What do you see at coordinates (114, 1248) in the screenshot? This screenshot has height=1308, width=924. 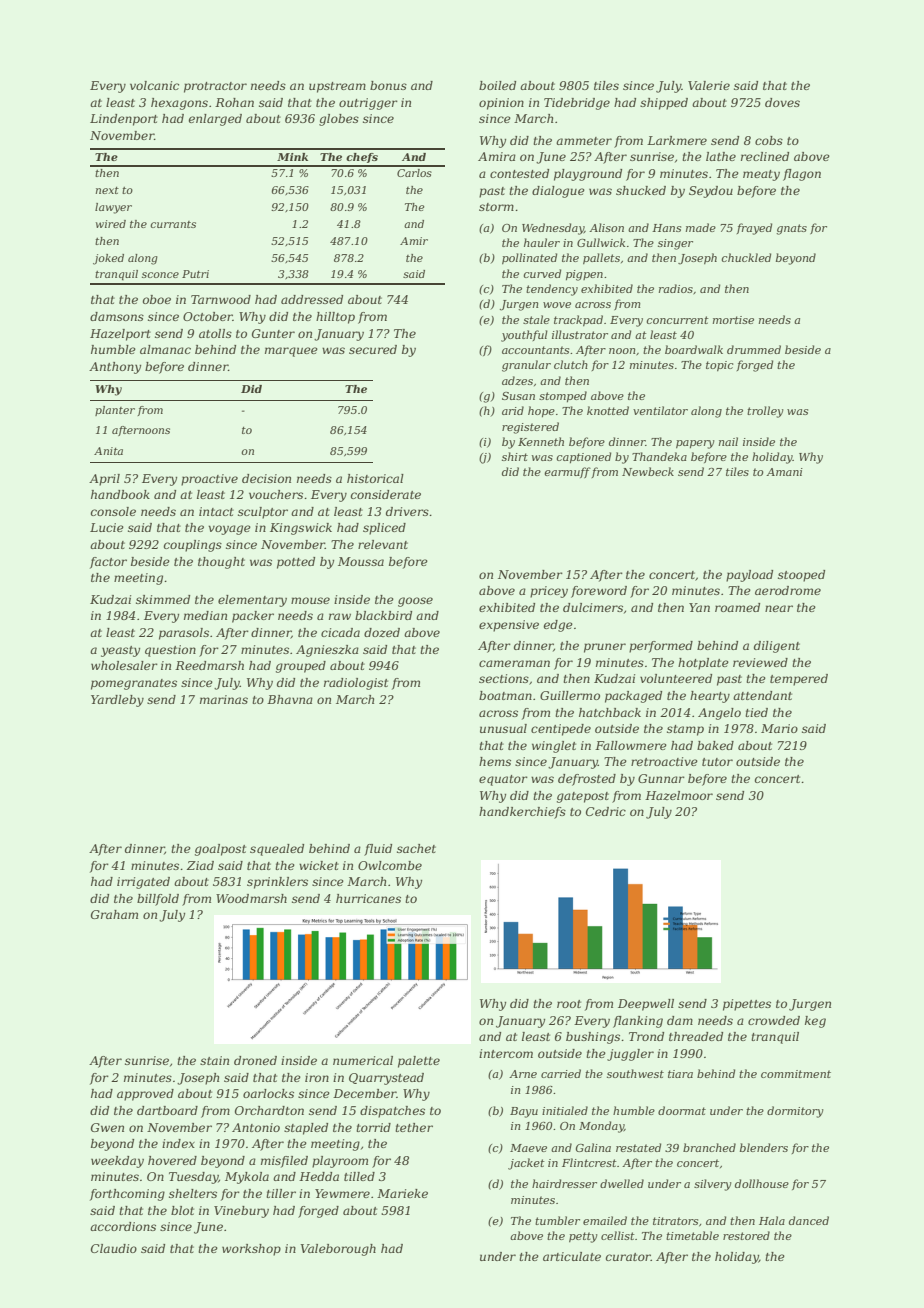 I see `Claudio` at bounding box center [114, 1248].
